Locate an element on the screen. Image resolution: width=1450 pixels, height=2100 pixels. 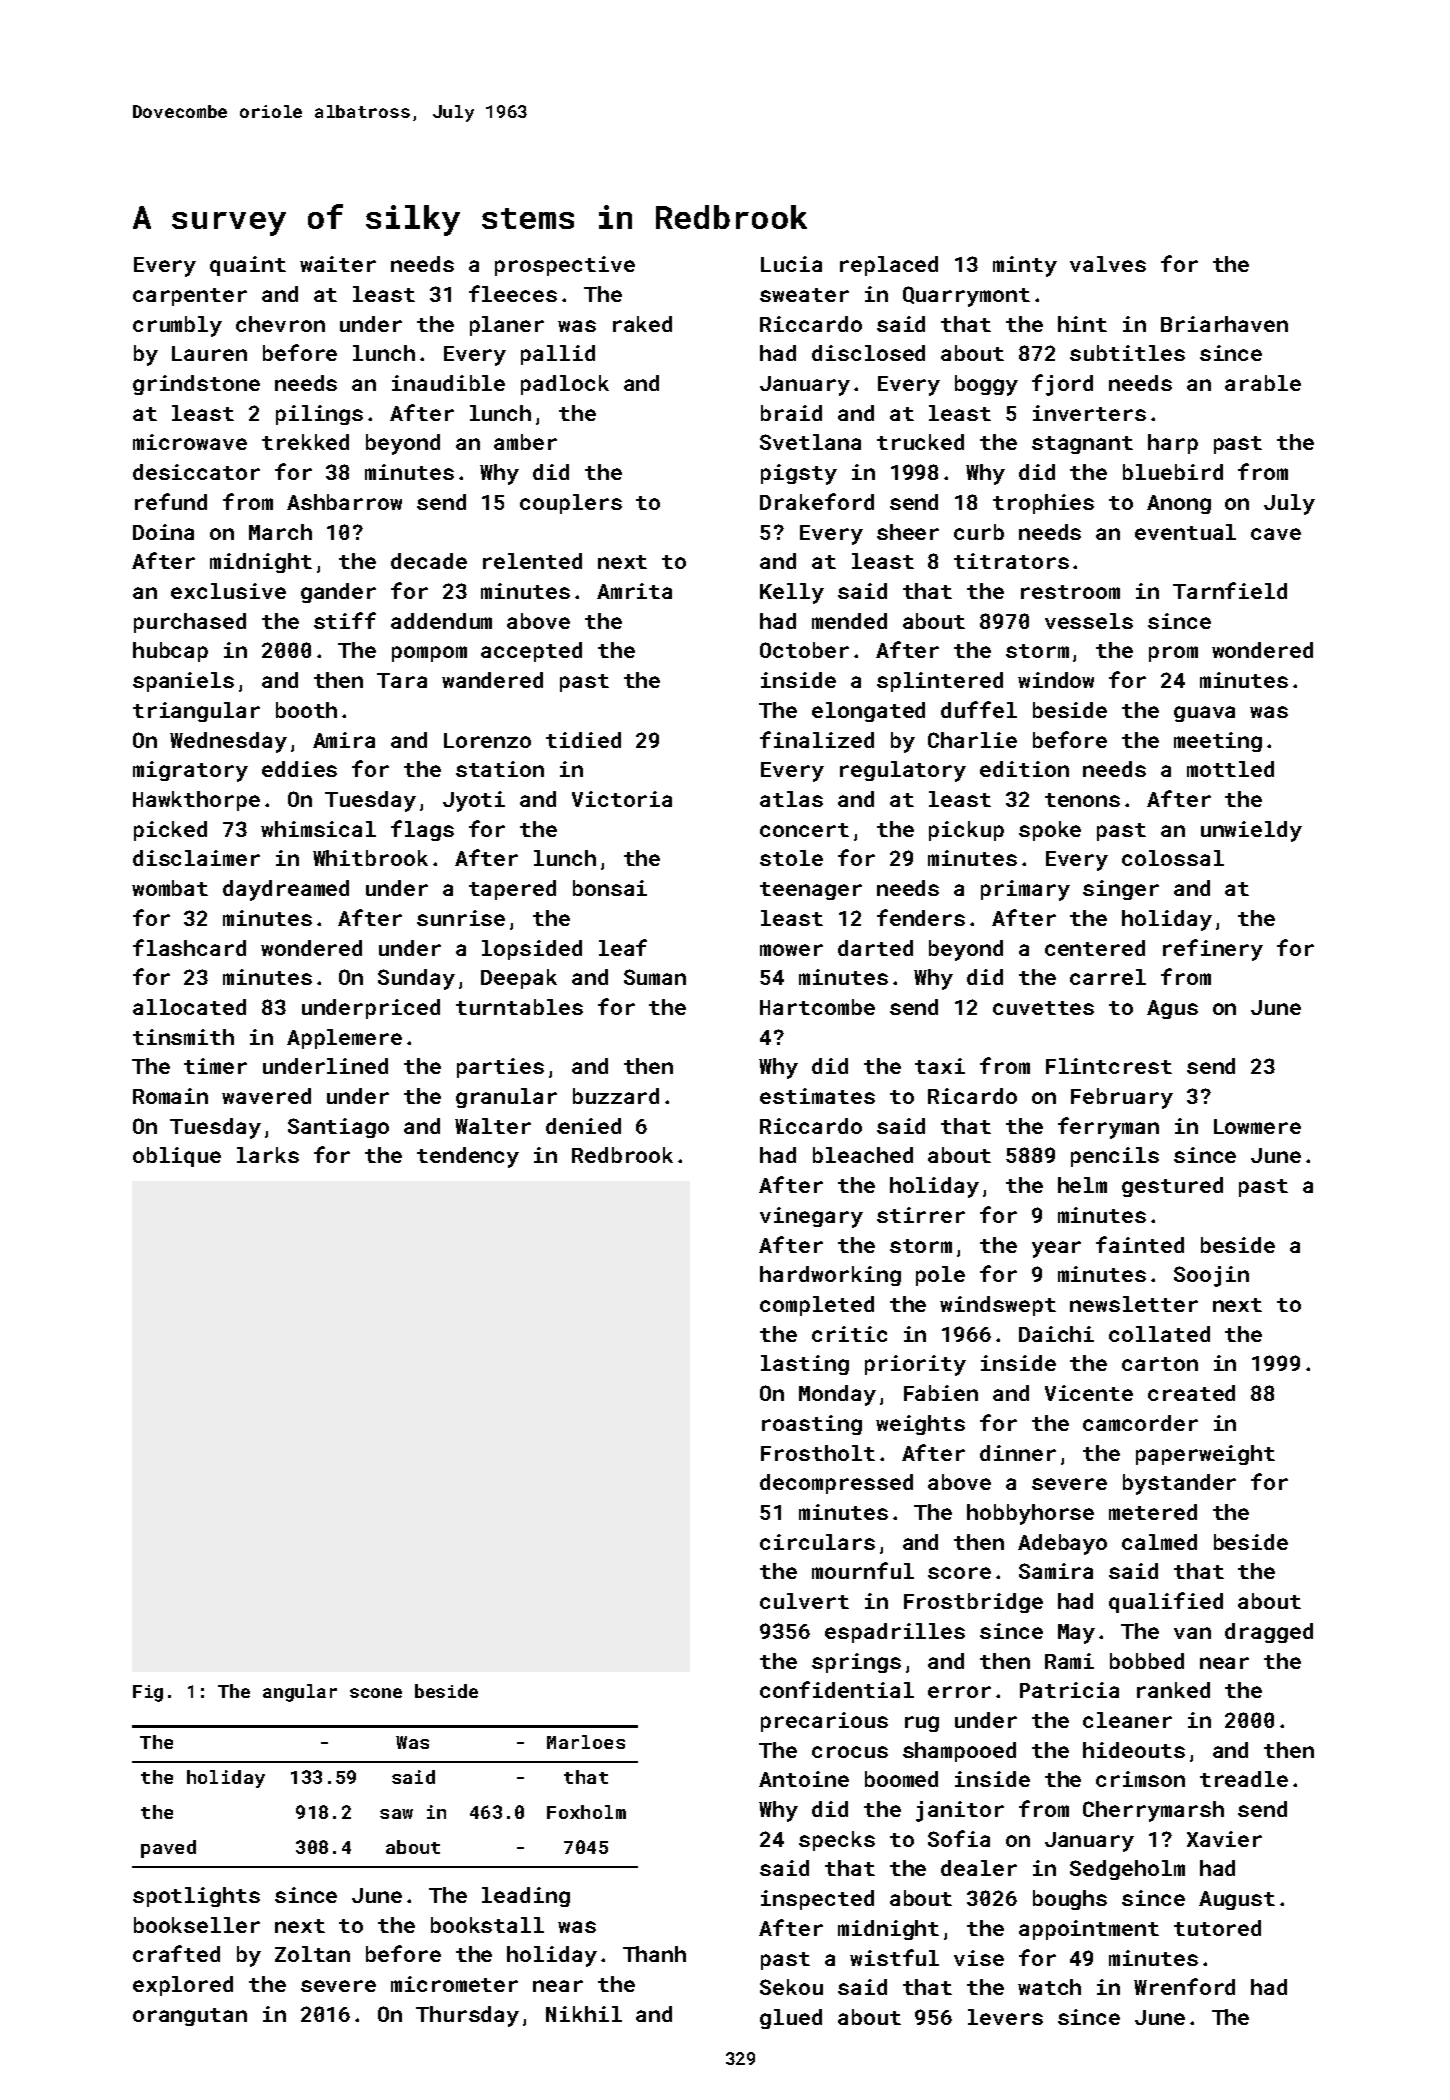
cuvettes is located at coordinates (1043, 1008).
